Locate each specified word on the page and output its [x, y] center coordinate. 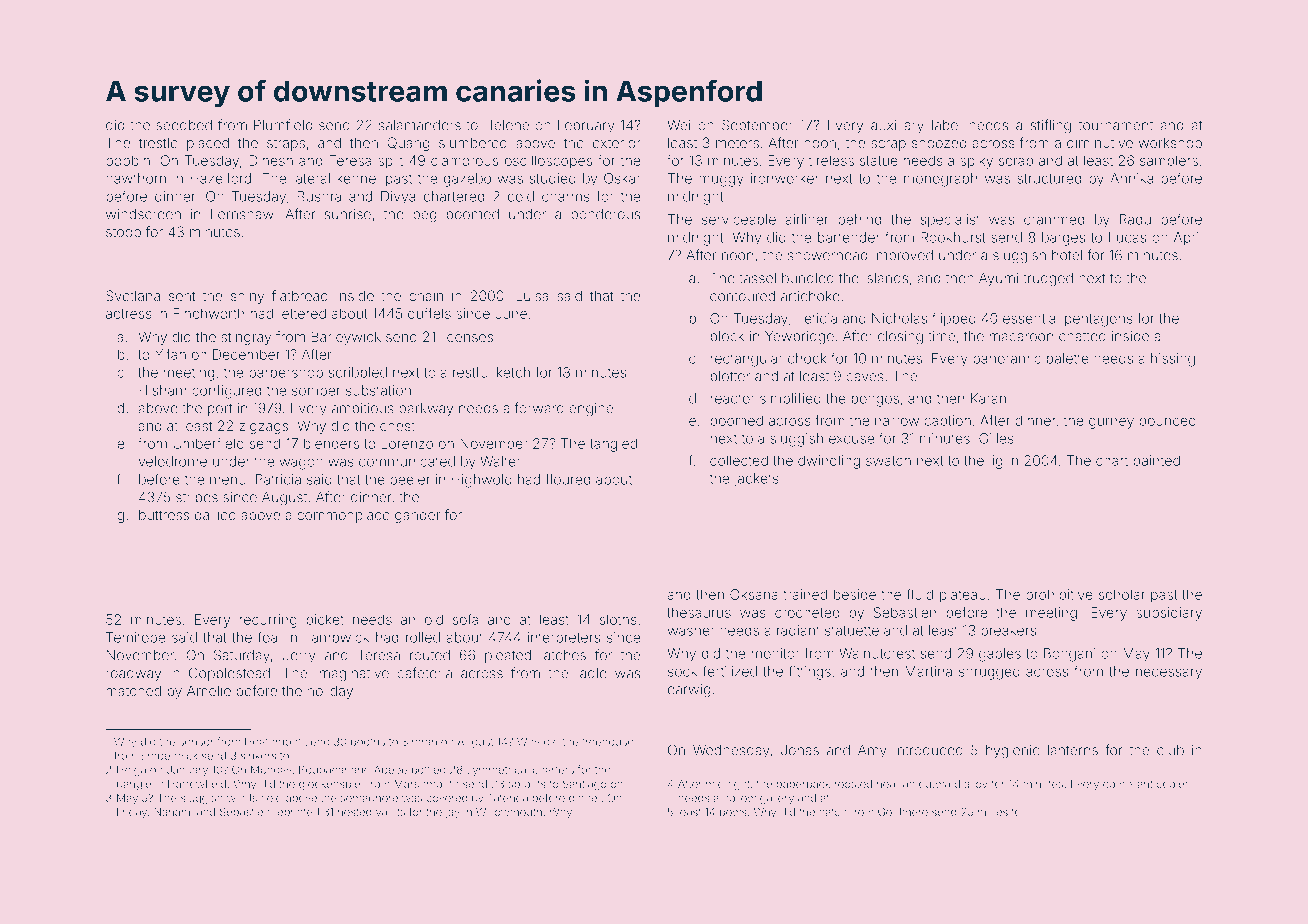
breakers [1008, 630]
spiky [976, 162]
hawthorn [136, 178]
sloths [618, 619]
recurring [268, 621]
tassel [757, 278]
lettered [302, 313]
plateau [963, 596]
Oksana [754, 594]
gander [417, 516]
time [941, 336]
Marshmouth [426, 784]
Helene [506, 125]
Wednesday [731, 751]
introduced [929, 750]
